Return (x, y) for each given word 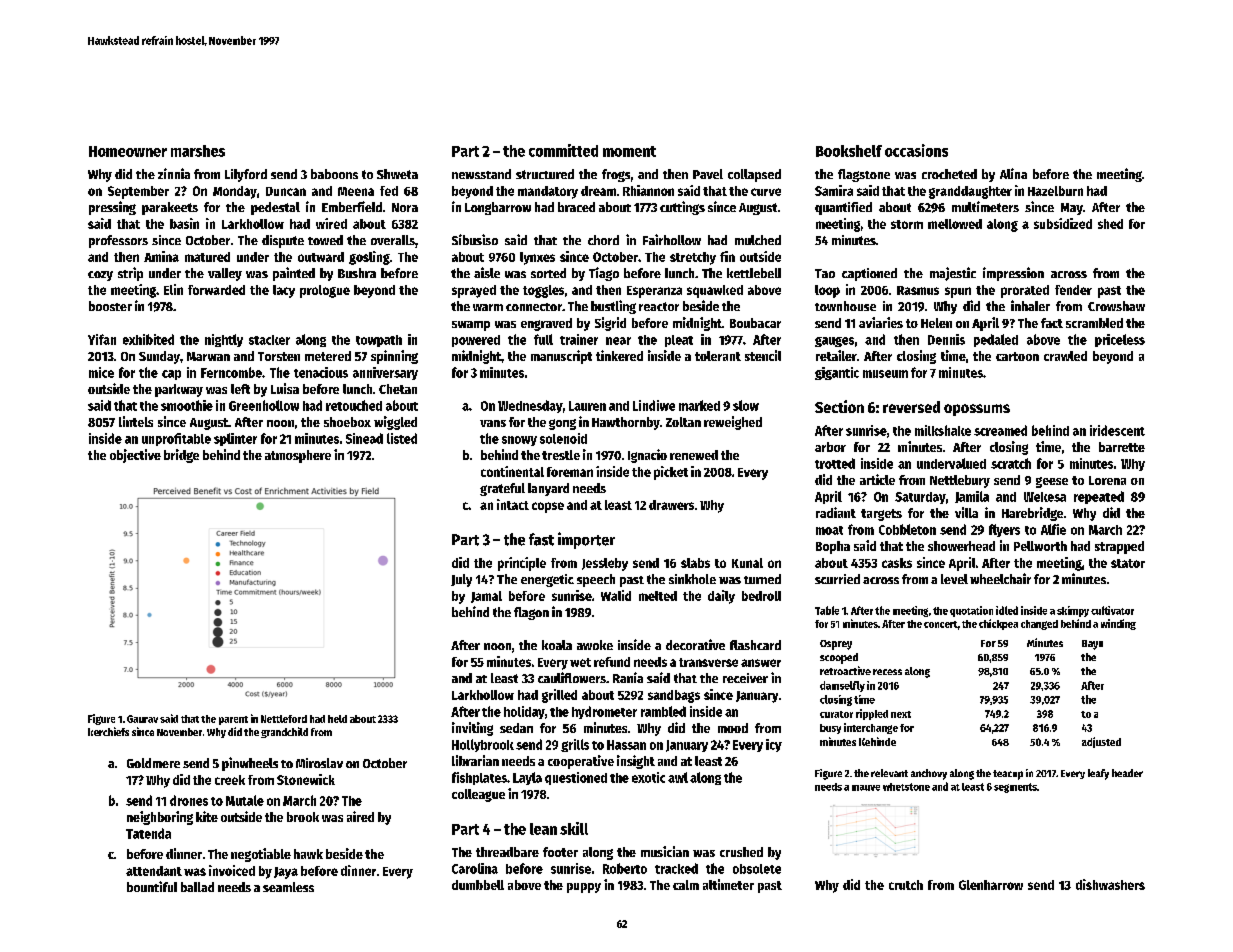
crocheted (949, 174)
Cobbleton (907, 529)
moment (629, 151)
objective (135, 456)
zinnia (174, 173)
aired (360, 816)
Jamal (486, 597)
